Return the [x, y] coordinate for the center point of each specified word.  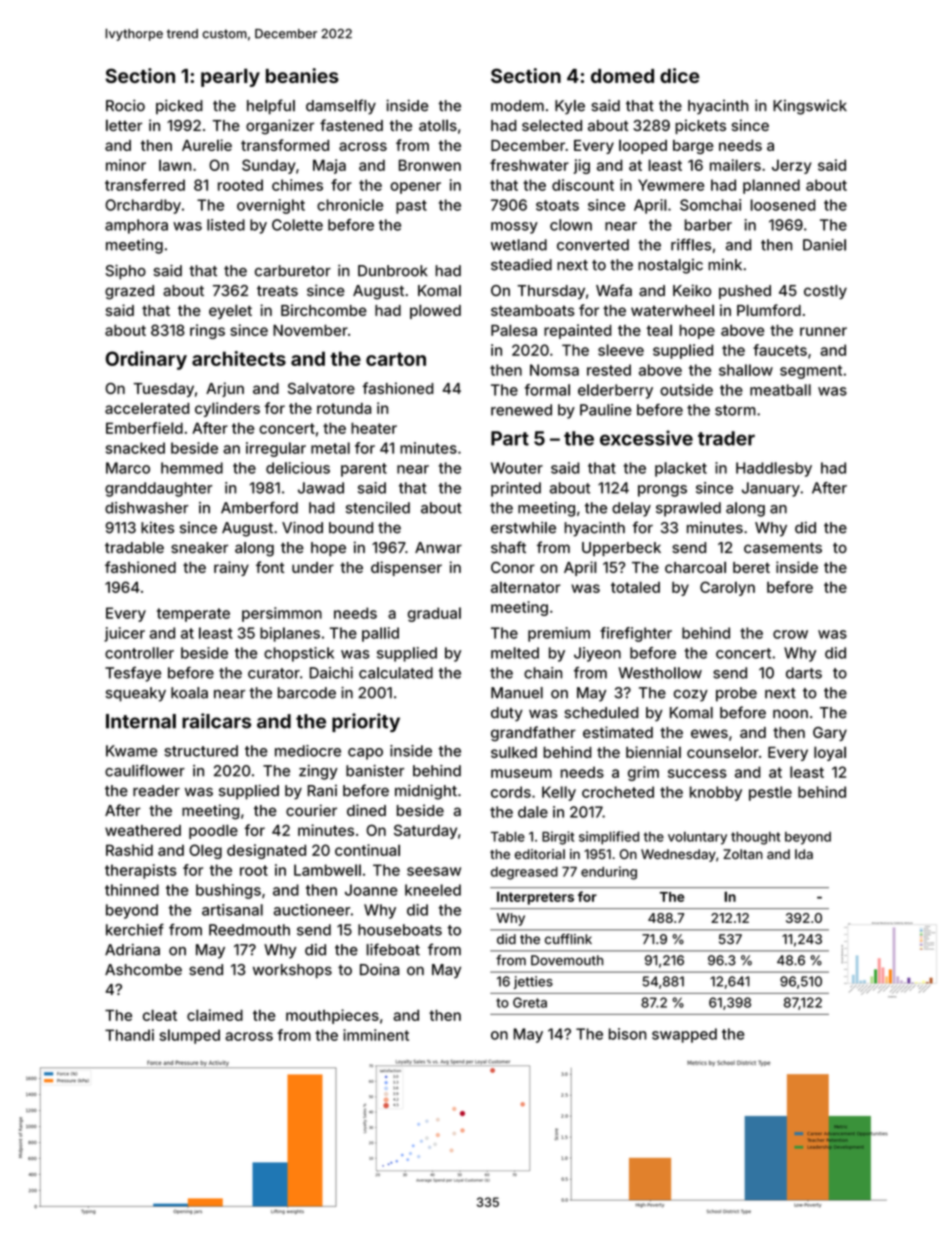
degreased [524, 873]
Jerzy [791, 166]
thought [755, 838]
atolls [438, 125]
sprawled [688, 509]
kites [157, 528]
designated [266, 851]
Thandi [129, 1035]
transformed [285, 145]
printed [516, 489]
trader [726, 438]
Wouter [517, 468]
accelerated [147, 408]
